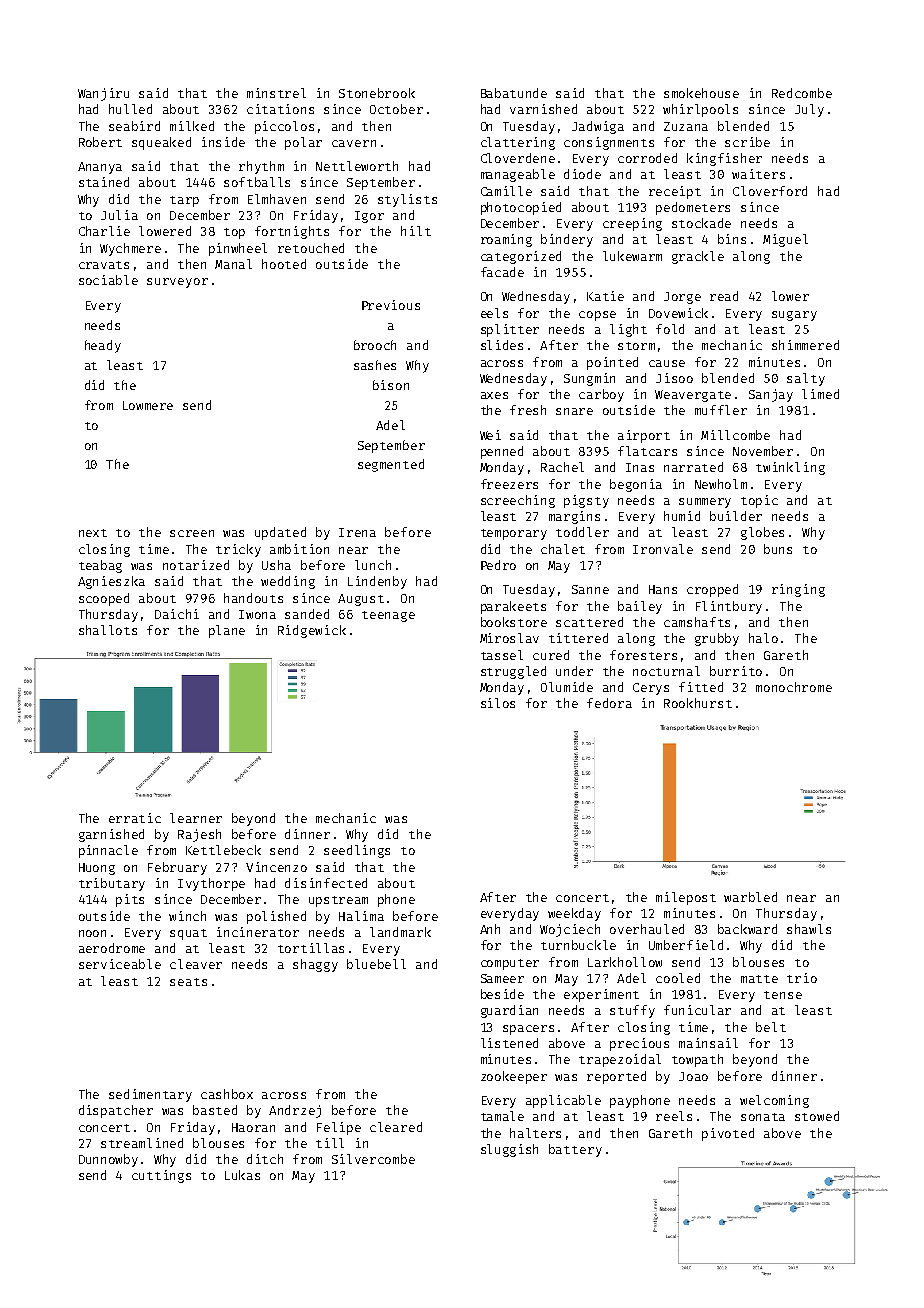  I want to click on streamlined, so click(142, 1143).
